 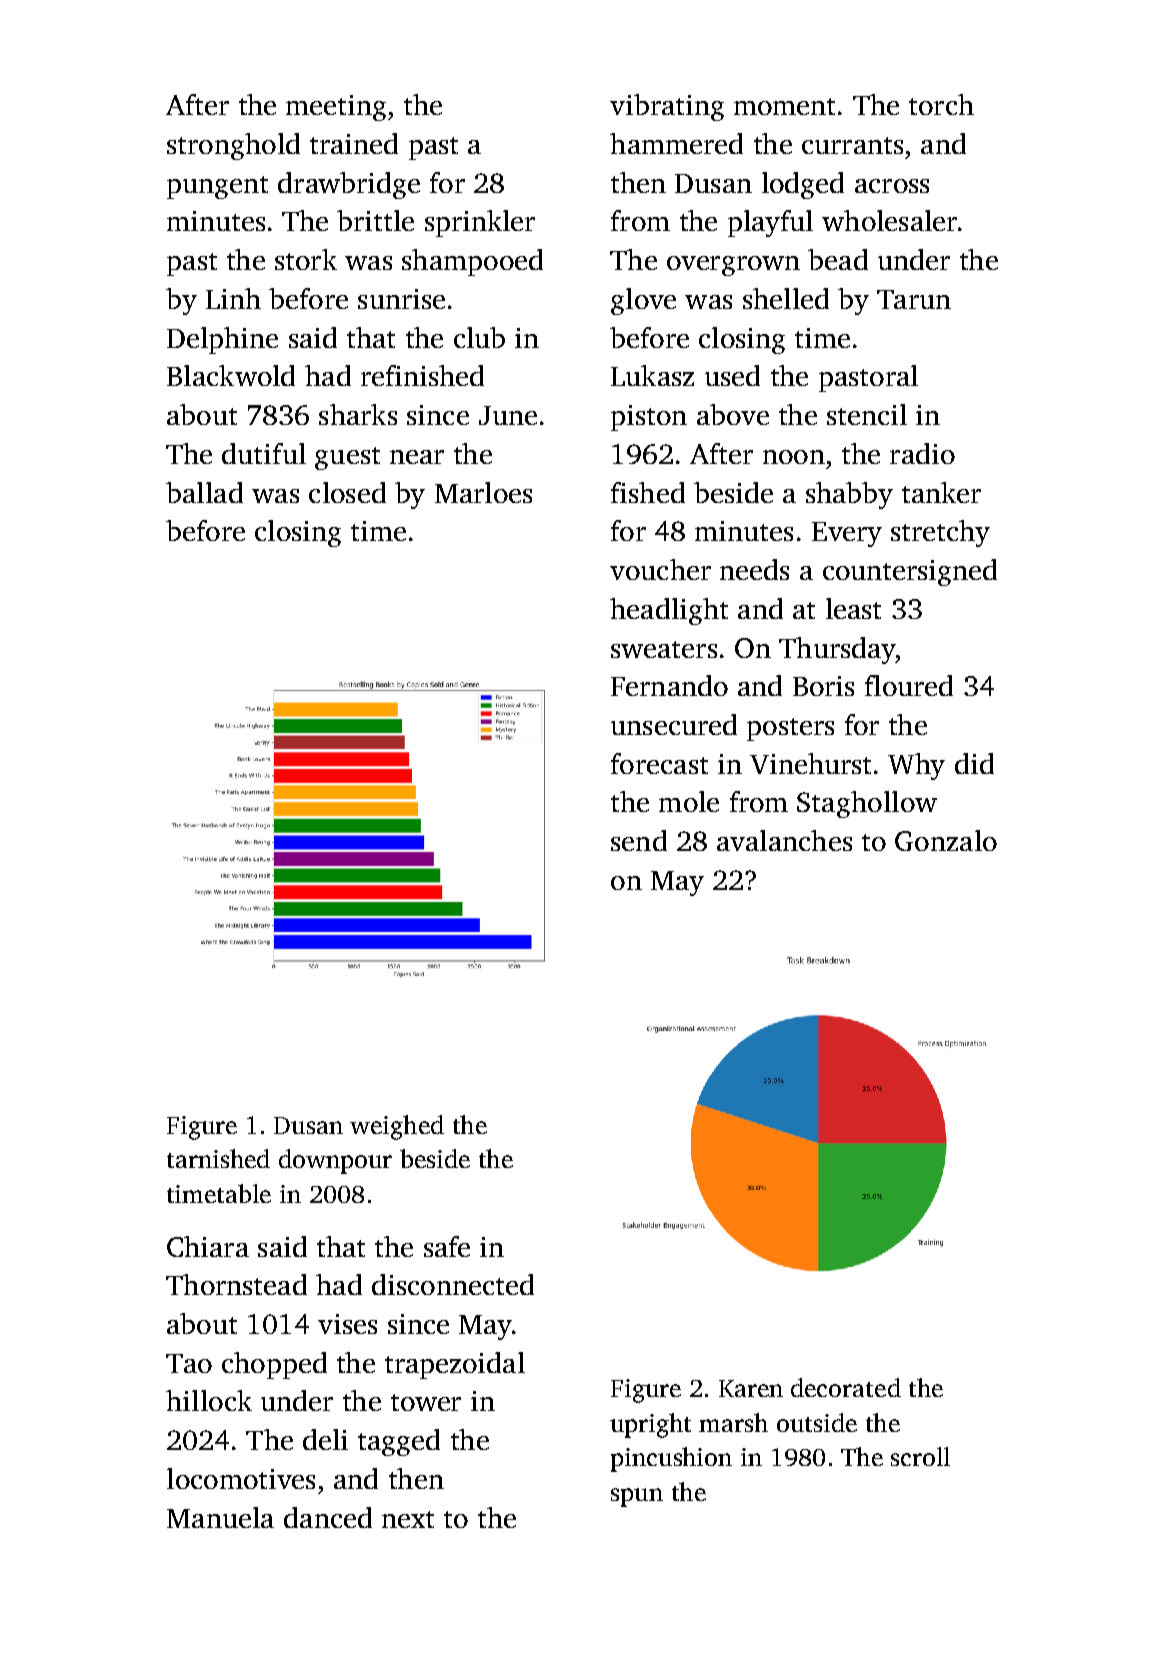 What do you see at coordinates (846, 1387) in the screenshot?
I see `decorated` at bounding box center [846, 1387].
